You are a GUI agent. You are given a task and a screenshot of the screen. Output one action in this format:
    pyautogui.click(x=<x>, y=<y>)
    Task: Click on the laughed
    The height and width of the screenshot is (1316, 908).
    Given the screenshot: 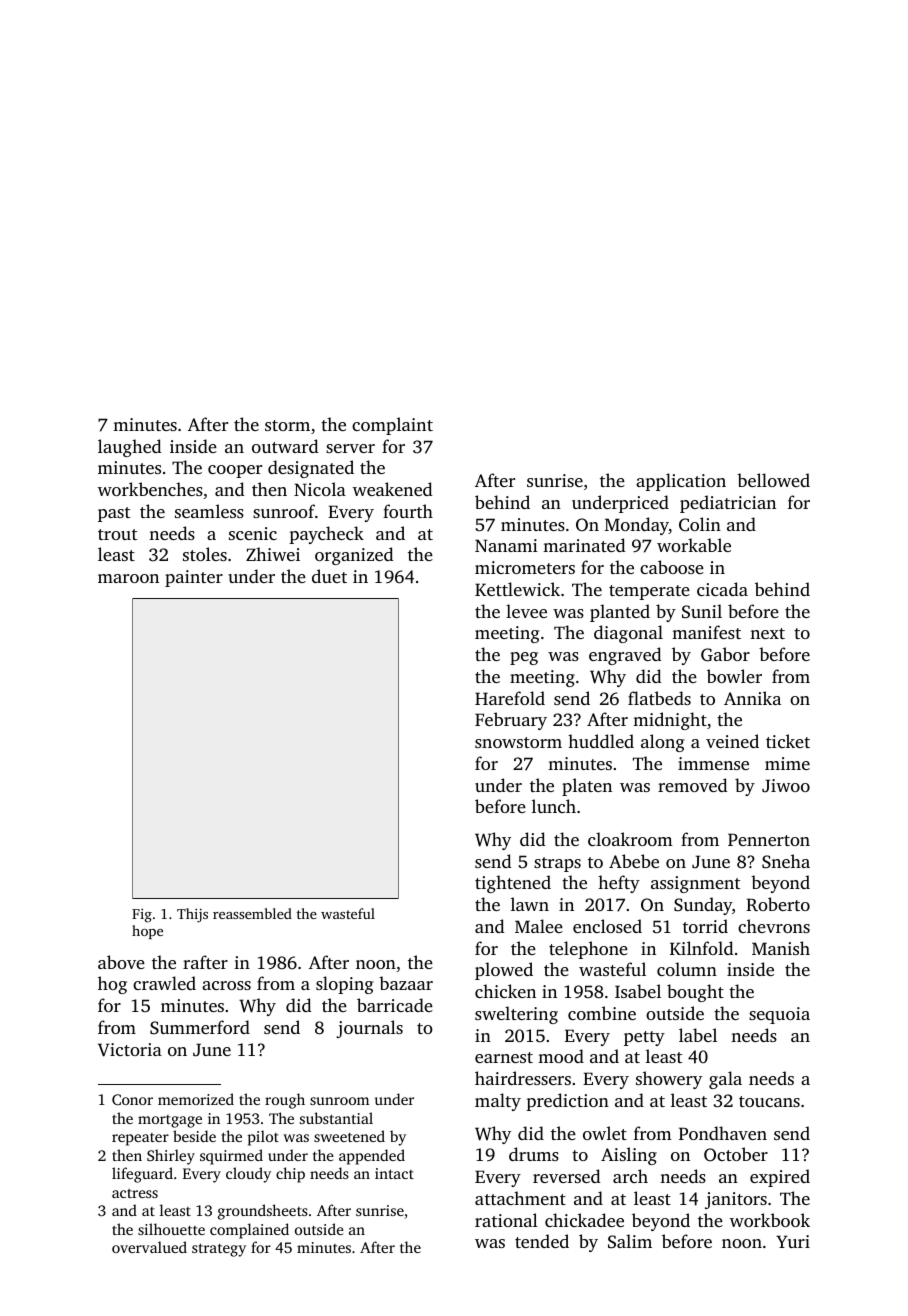 What is the action you would take?
    pyautogui.click(x=129, y=448)
